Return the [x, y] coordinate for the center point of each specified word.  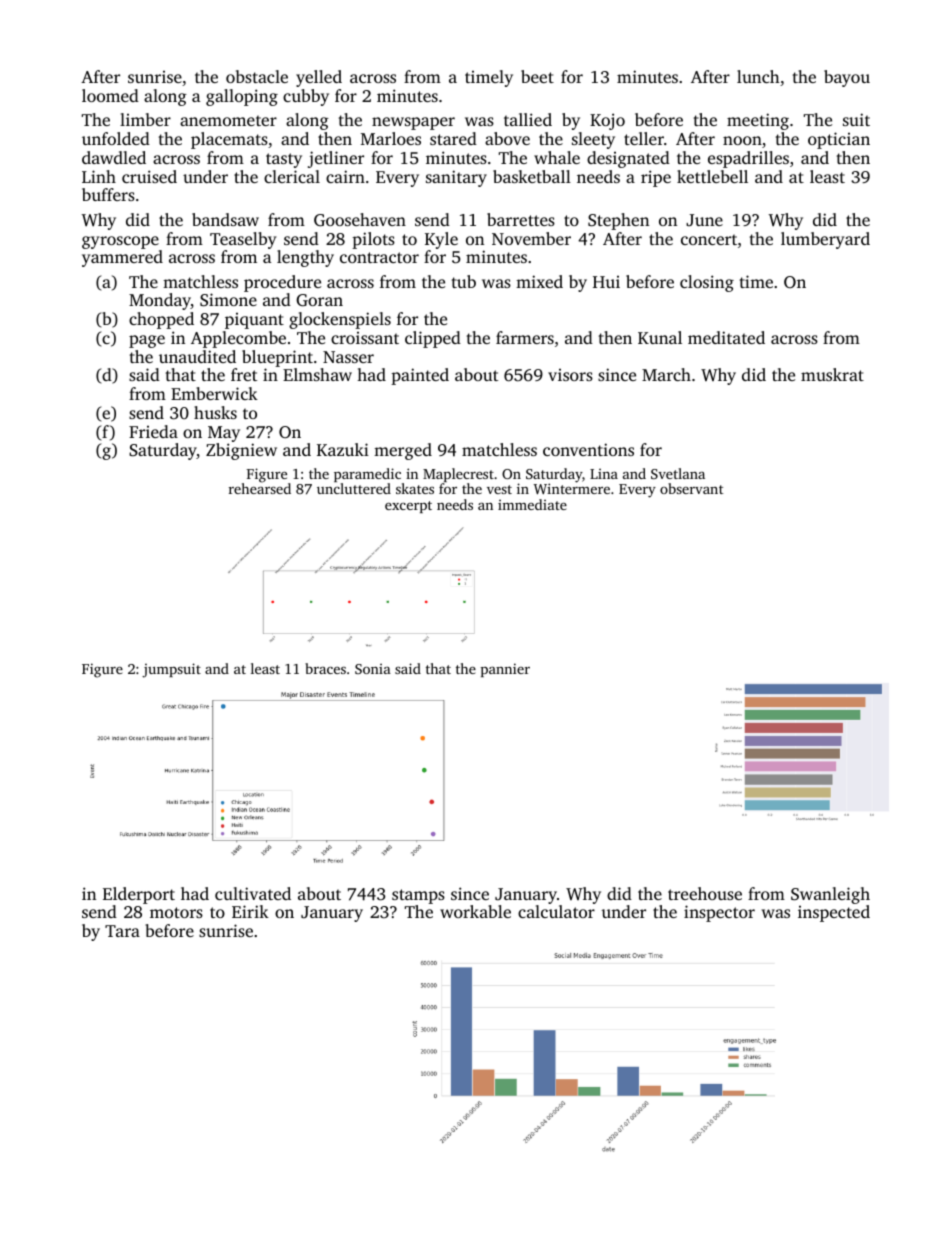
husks [215, 412]
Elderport [139, 895]
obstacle [257, 76]
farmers [525, 337]
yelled [319, 78]
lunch [758, 76]
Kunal [660, 337]
